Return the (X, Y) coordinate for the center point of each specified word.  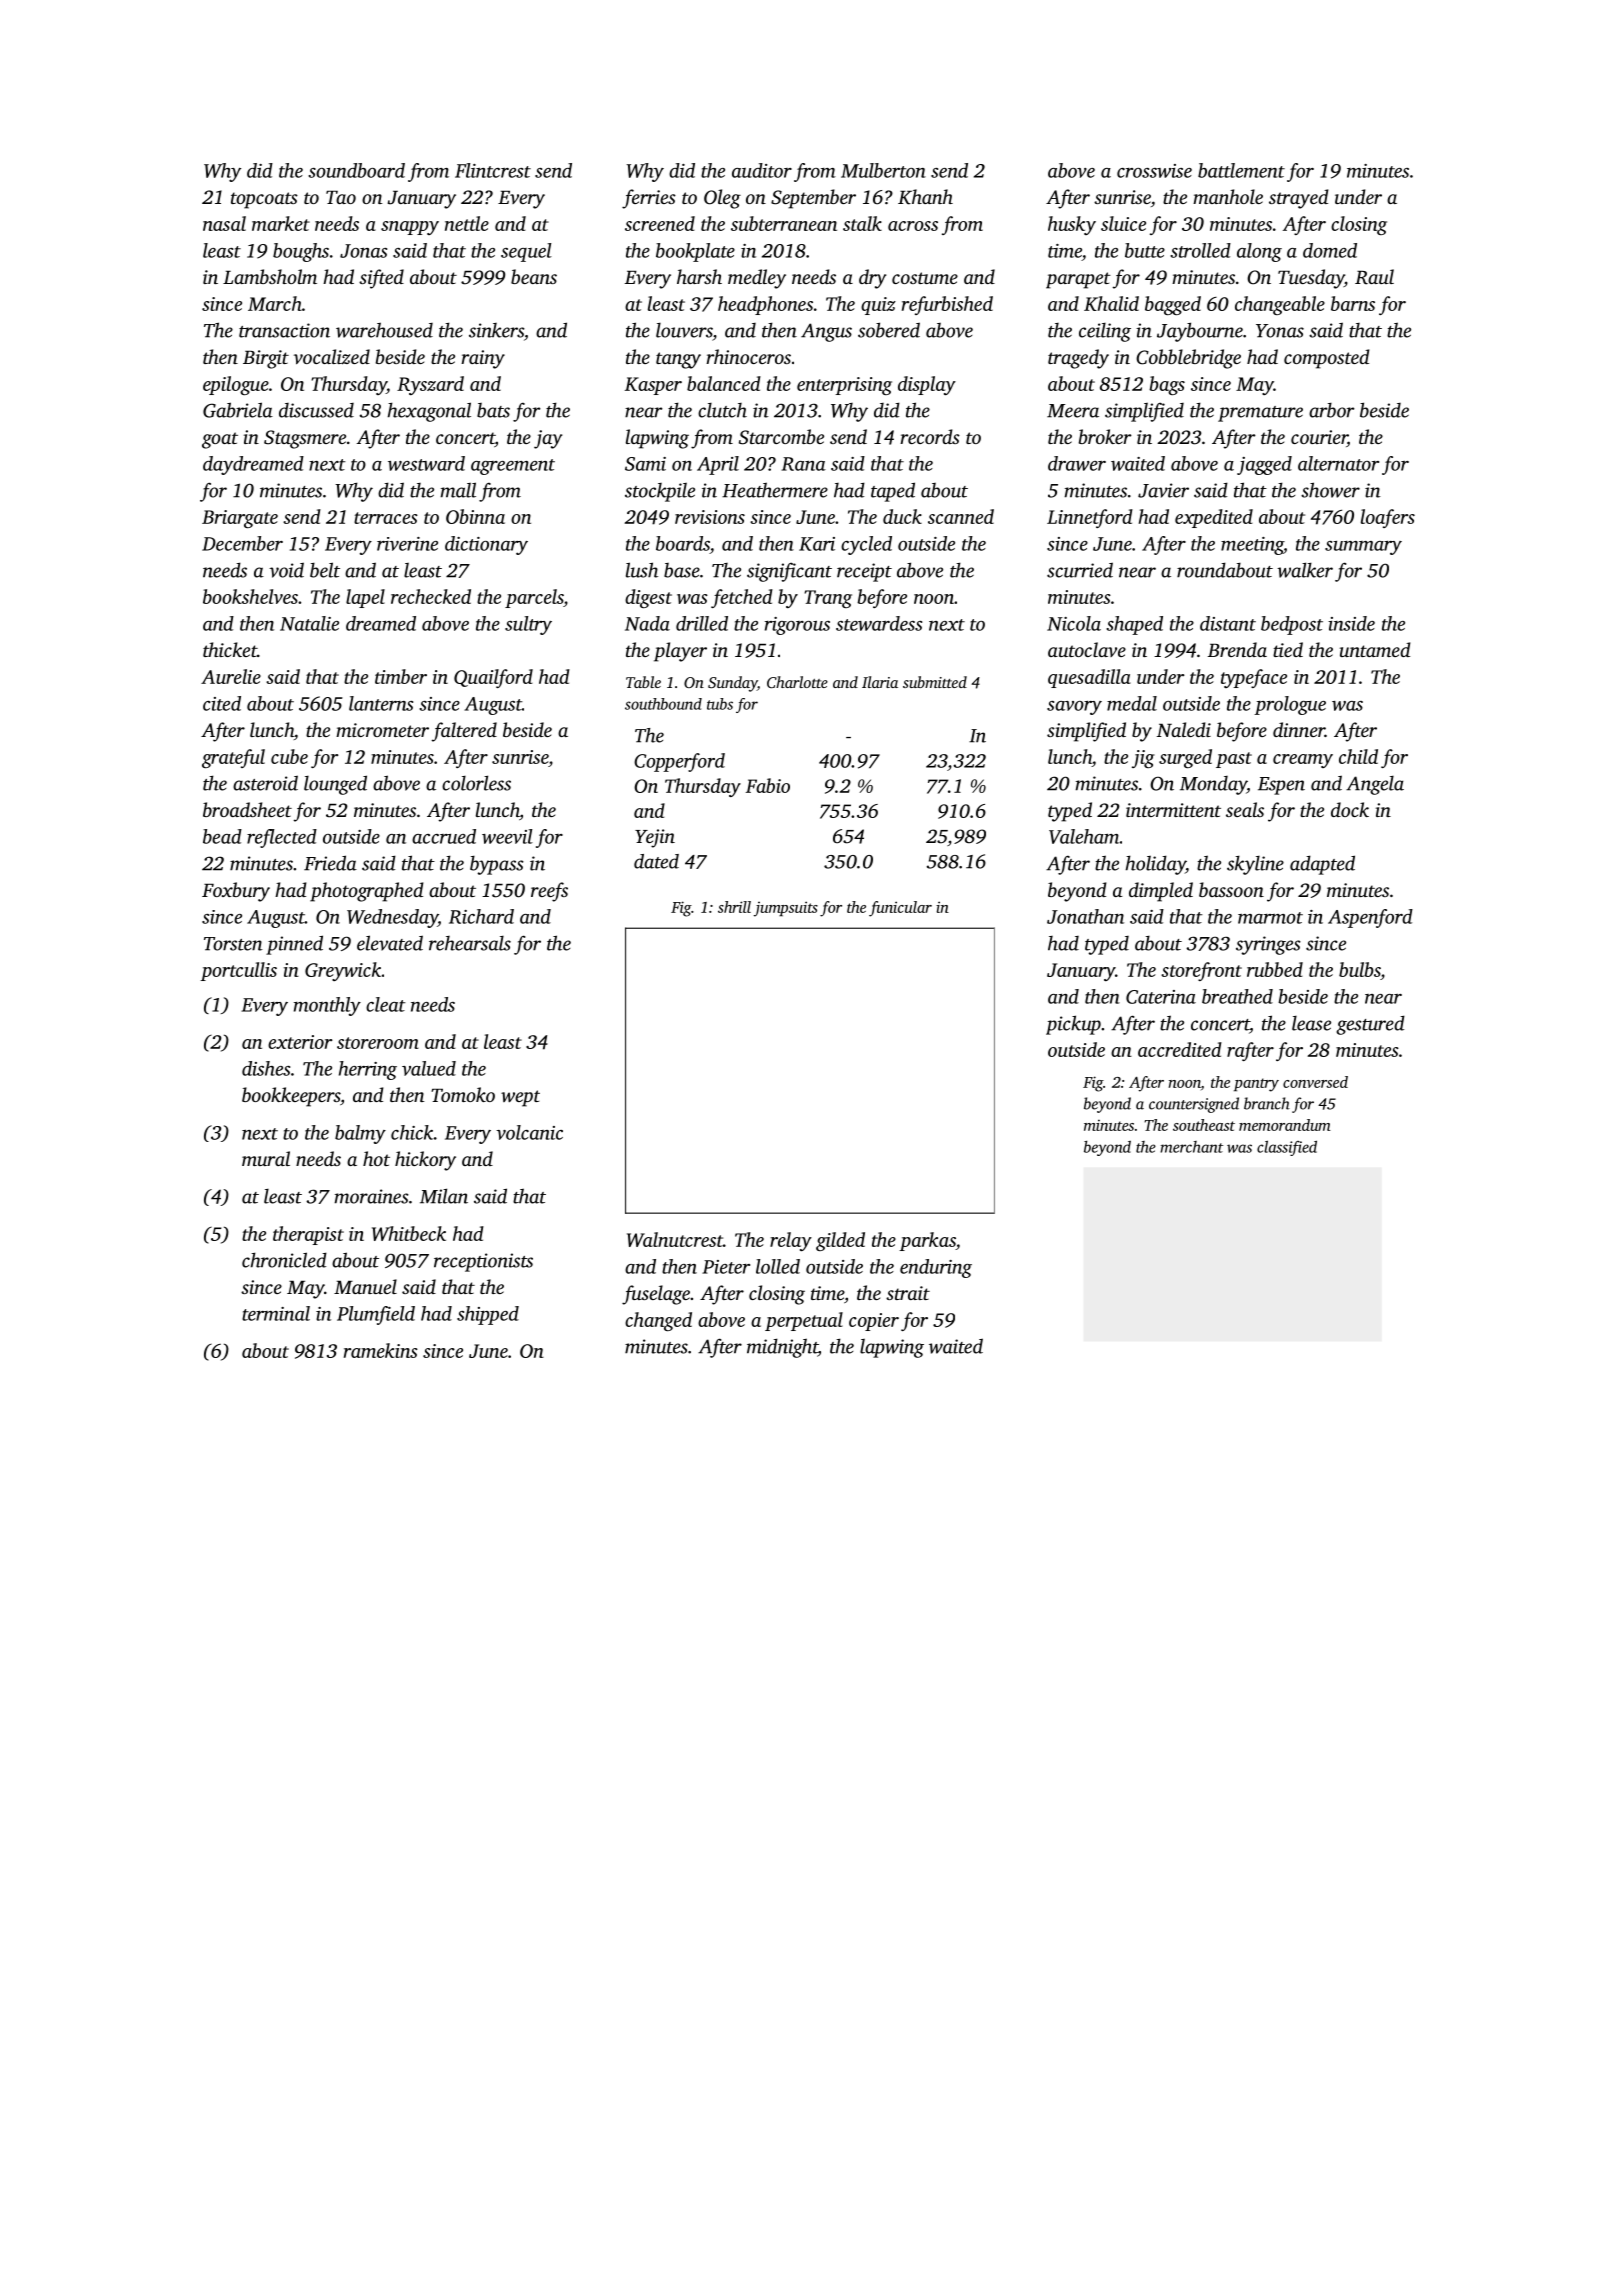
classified (1287, 1148)
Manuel (365, 1286)
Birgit (266, 359)
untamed (1375, 649)
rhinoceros (748, 356)
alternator (1338, 463)
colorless (476, 783)
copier (874, 1322)
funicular (900, 909)
